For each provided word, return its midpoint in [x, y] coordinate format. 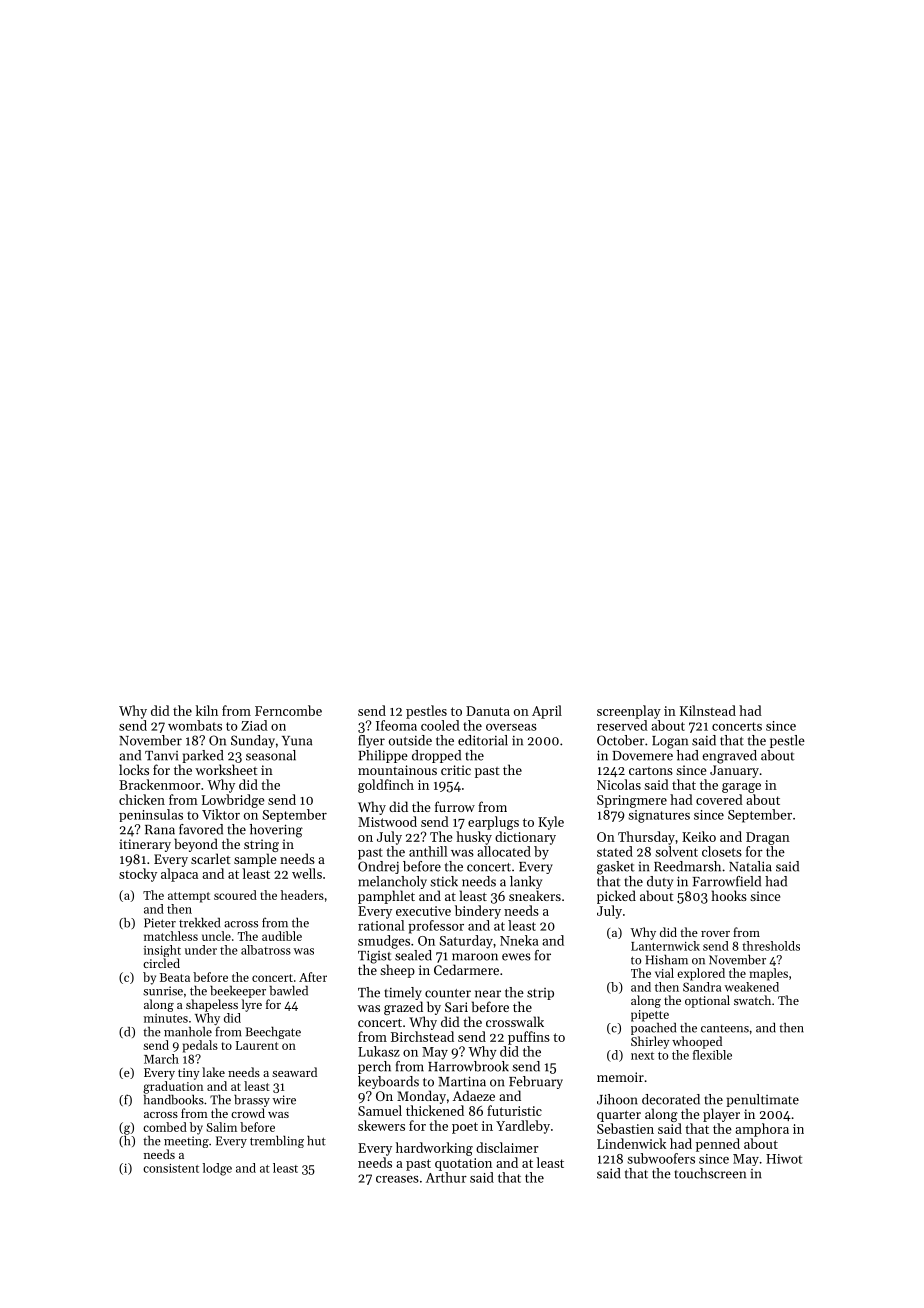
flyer [371, 741]
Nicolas [619, 784]
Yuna [297, 741]
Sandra [702, 987]
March [161, 1059]
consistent [171, 1168]
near [488, 994]
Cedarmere [466, 969]
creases [397, 1179]
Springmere [632, 801]
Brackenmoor [159, 784]
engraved [729, 757]
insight [162, 951]
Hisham [667, 960]
